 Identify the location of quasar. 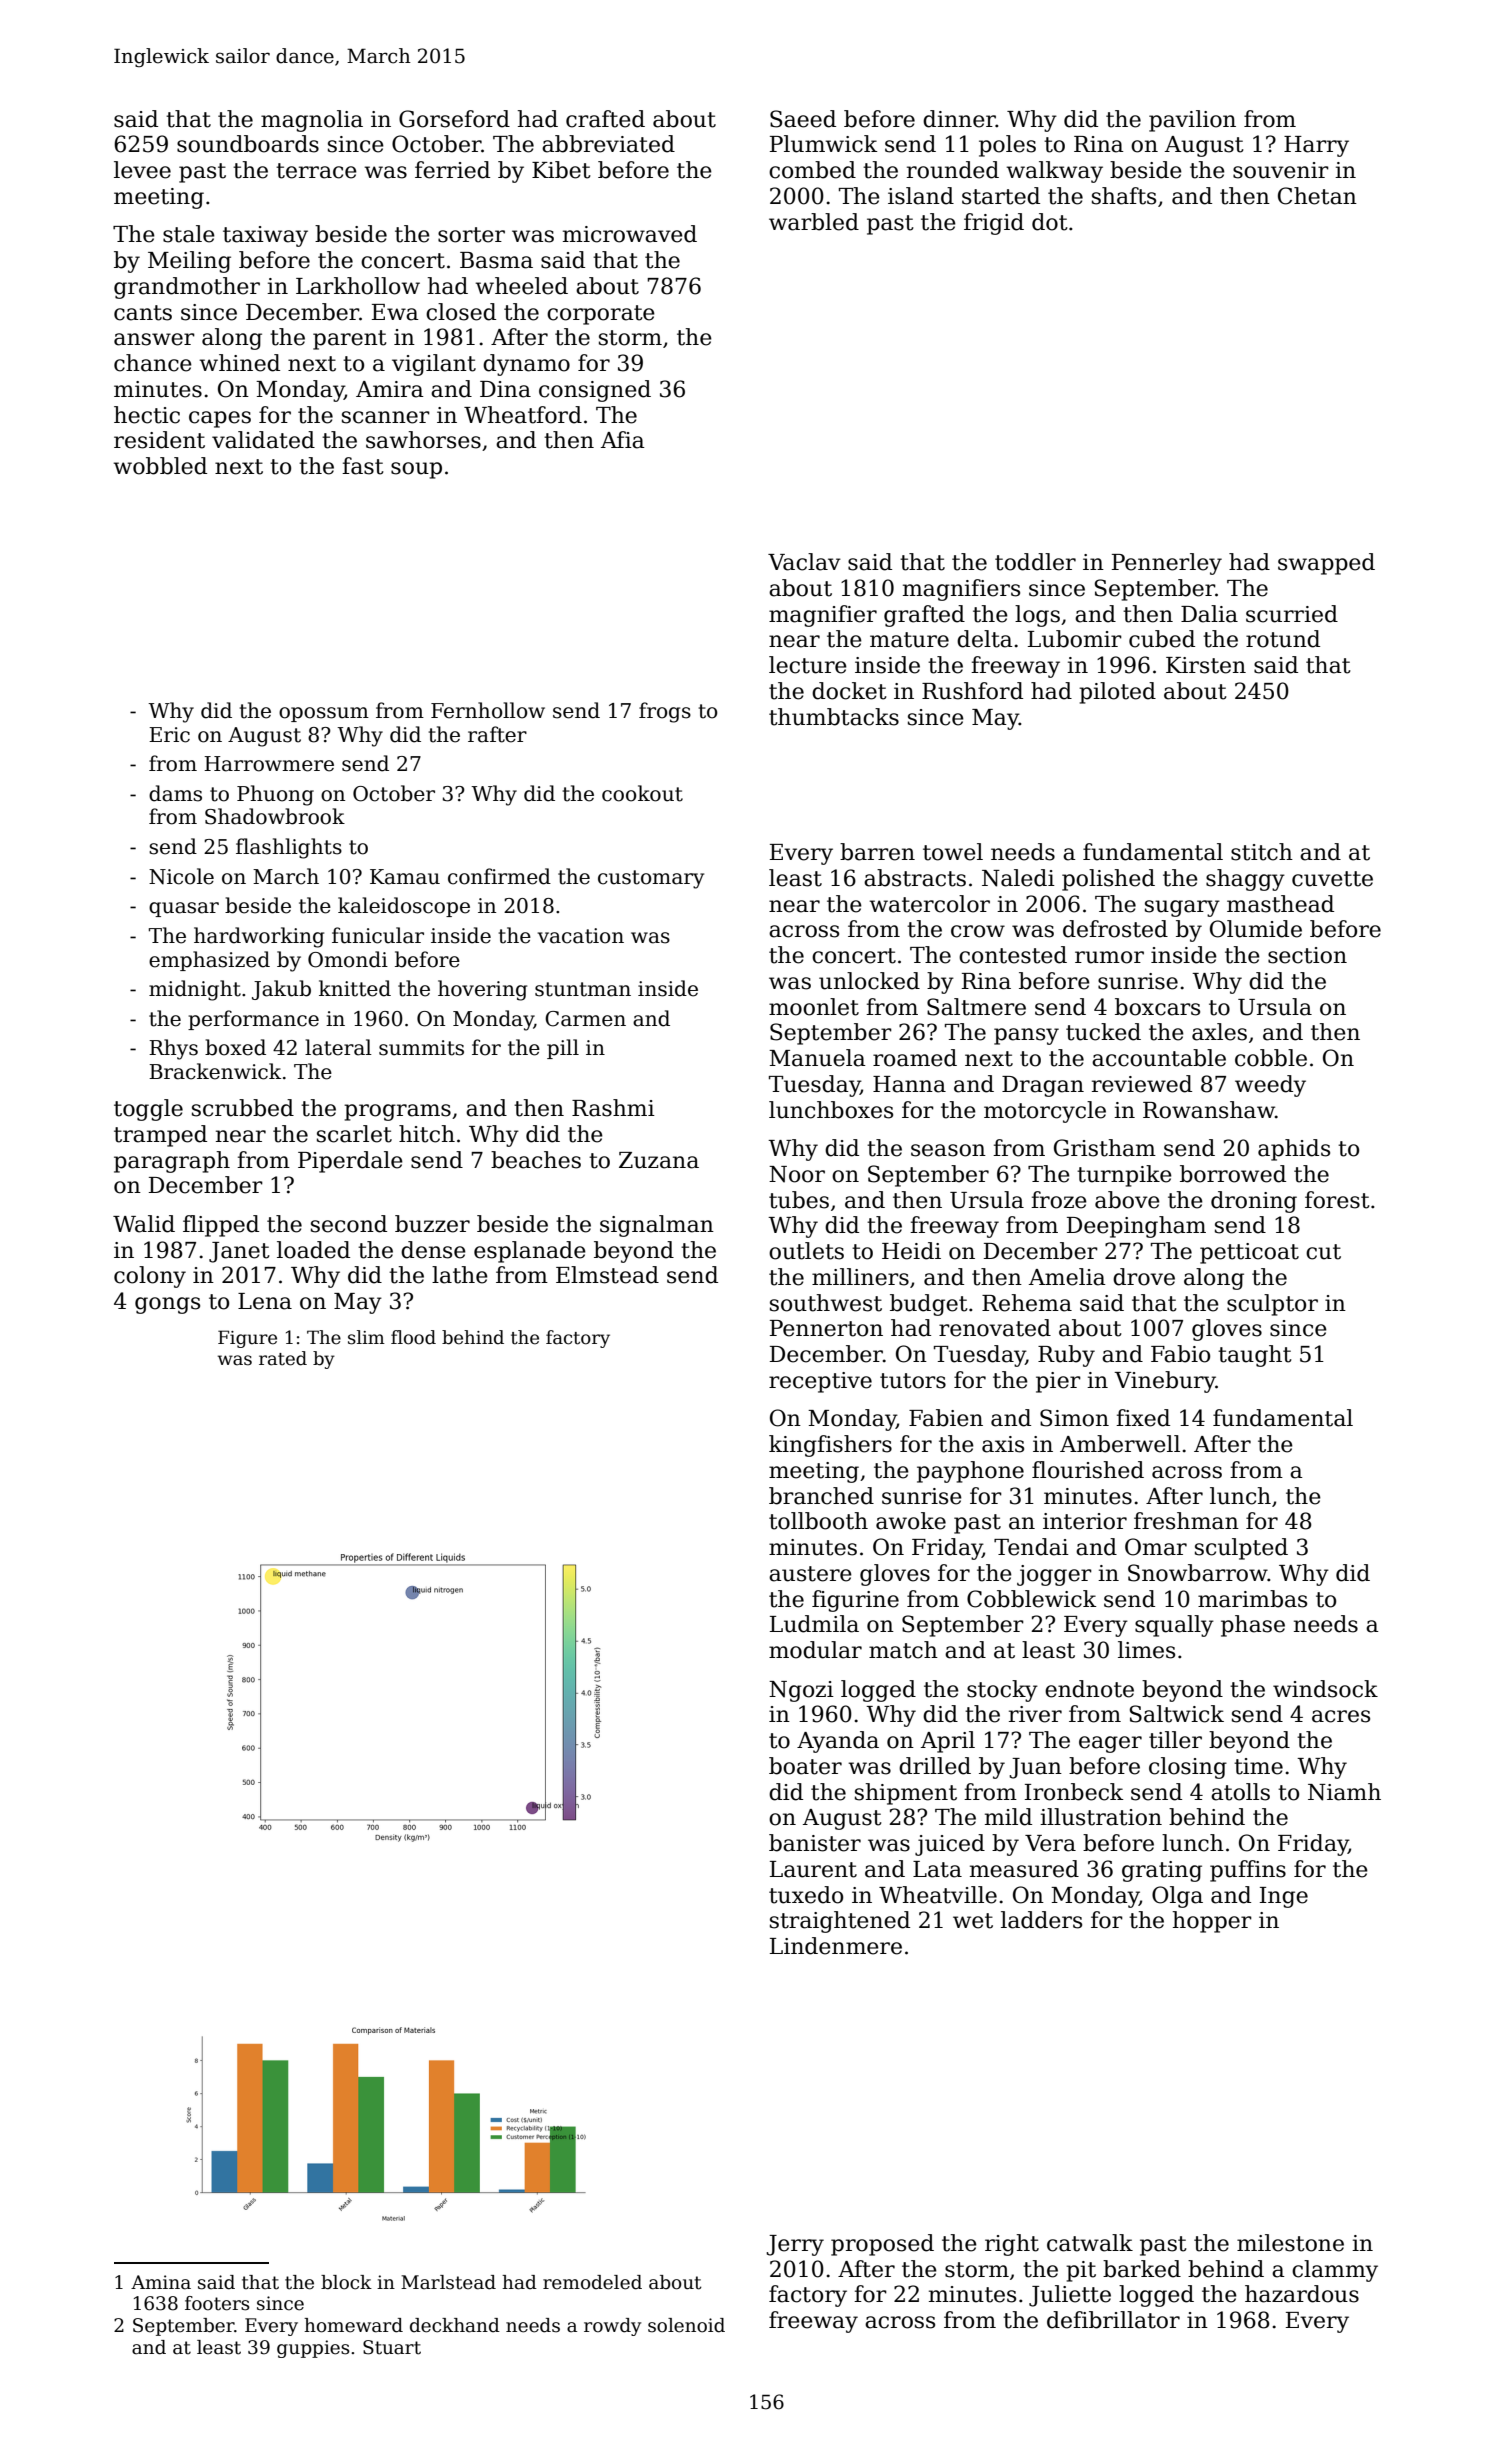
(184, 909).
